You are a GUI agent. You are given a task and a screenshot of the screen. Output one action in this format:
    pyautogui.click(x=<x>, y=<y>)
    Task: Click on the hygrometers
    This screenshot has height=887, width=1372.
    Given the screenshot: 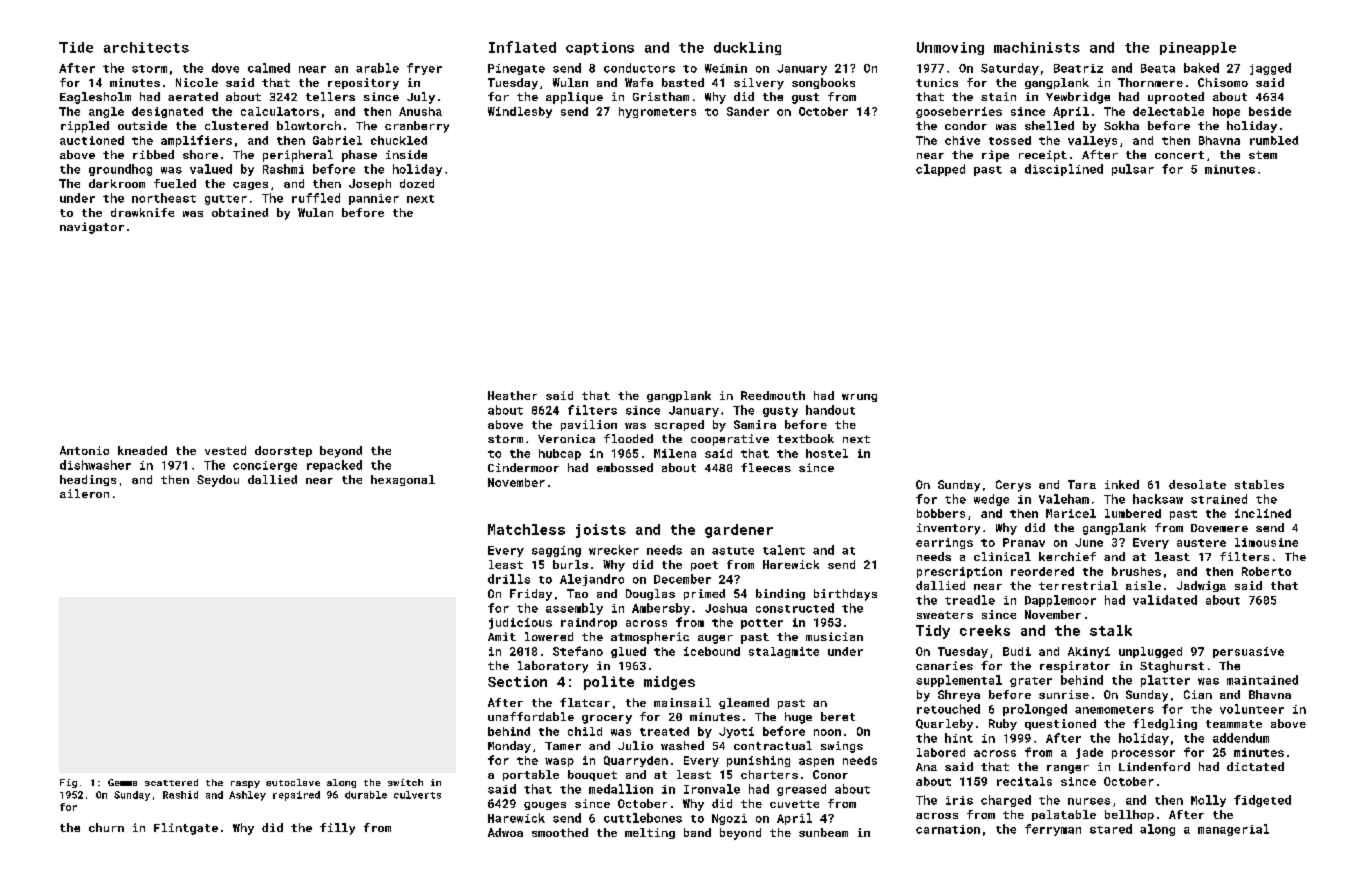 What is the action you would take?
    pyautogui.click(x=657, y=112)
